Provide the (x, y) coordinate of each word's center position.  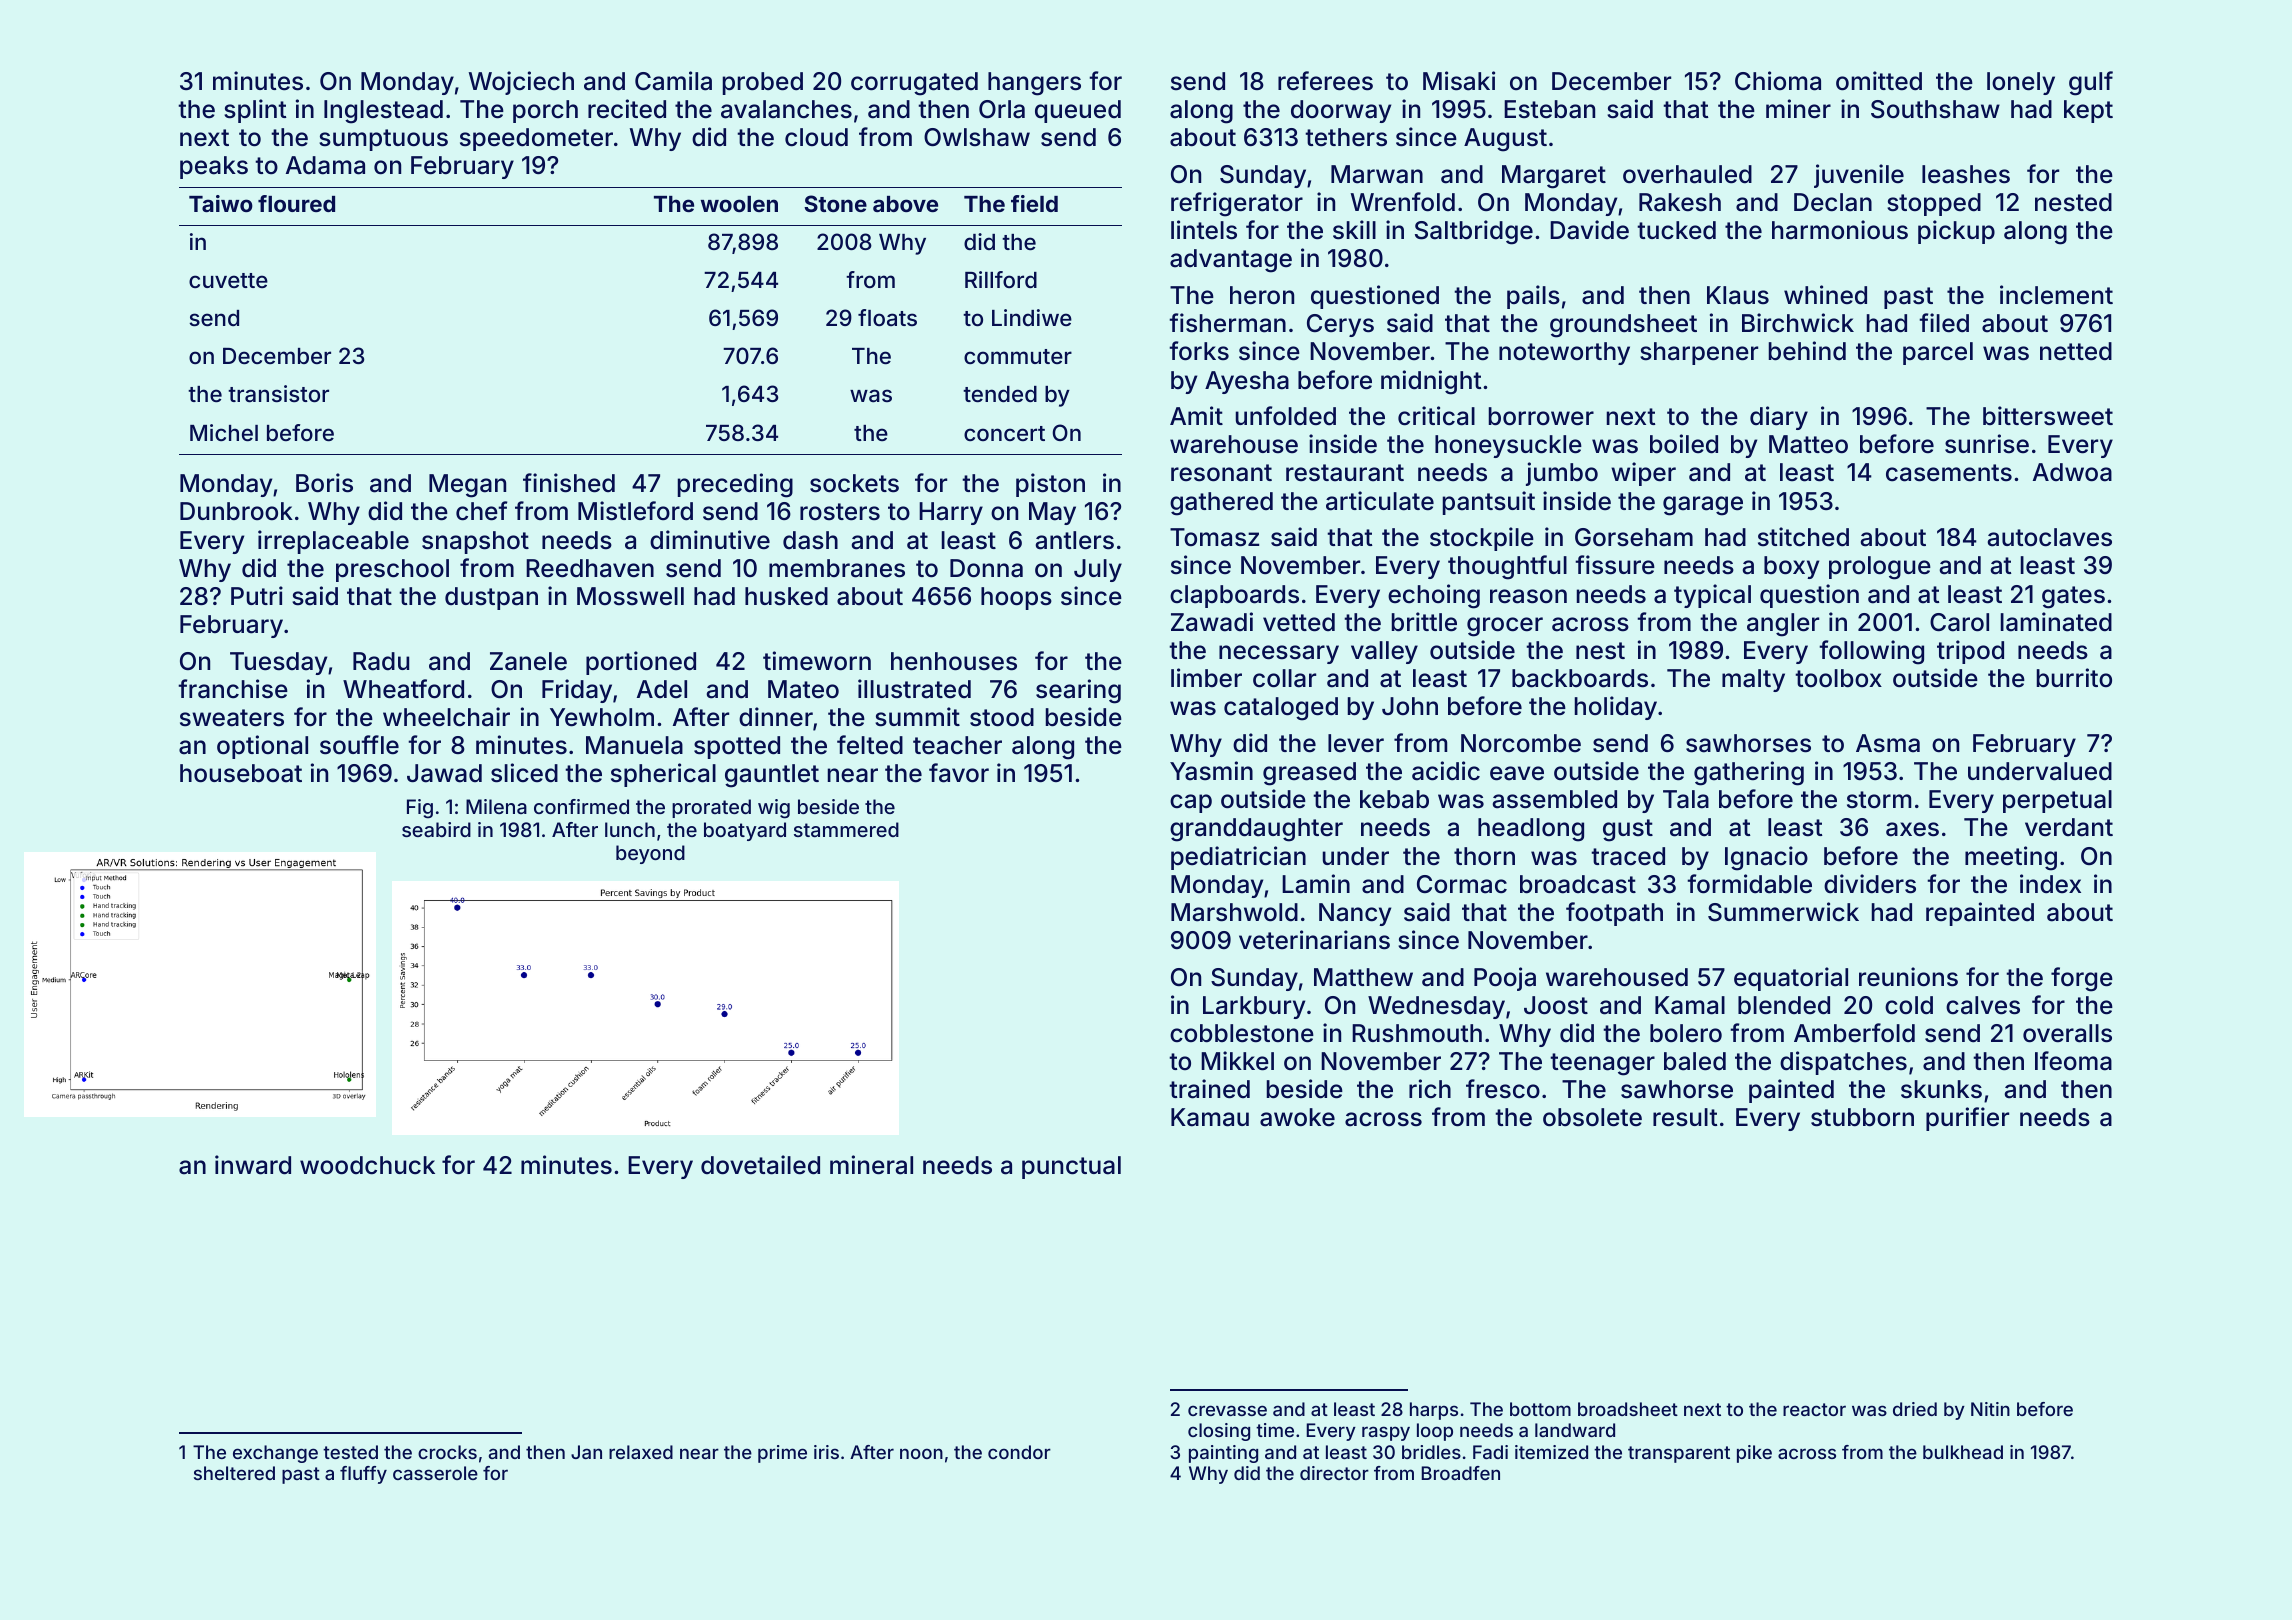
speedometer (536, 139)
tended (1000, 394)
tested (350, 1452)
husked (786, 596)
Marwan (1377, 174)
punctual (1071, 1167)
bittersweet (2048, 416)
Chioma (1778, 81)
